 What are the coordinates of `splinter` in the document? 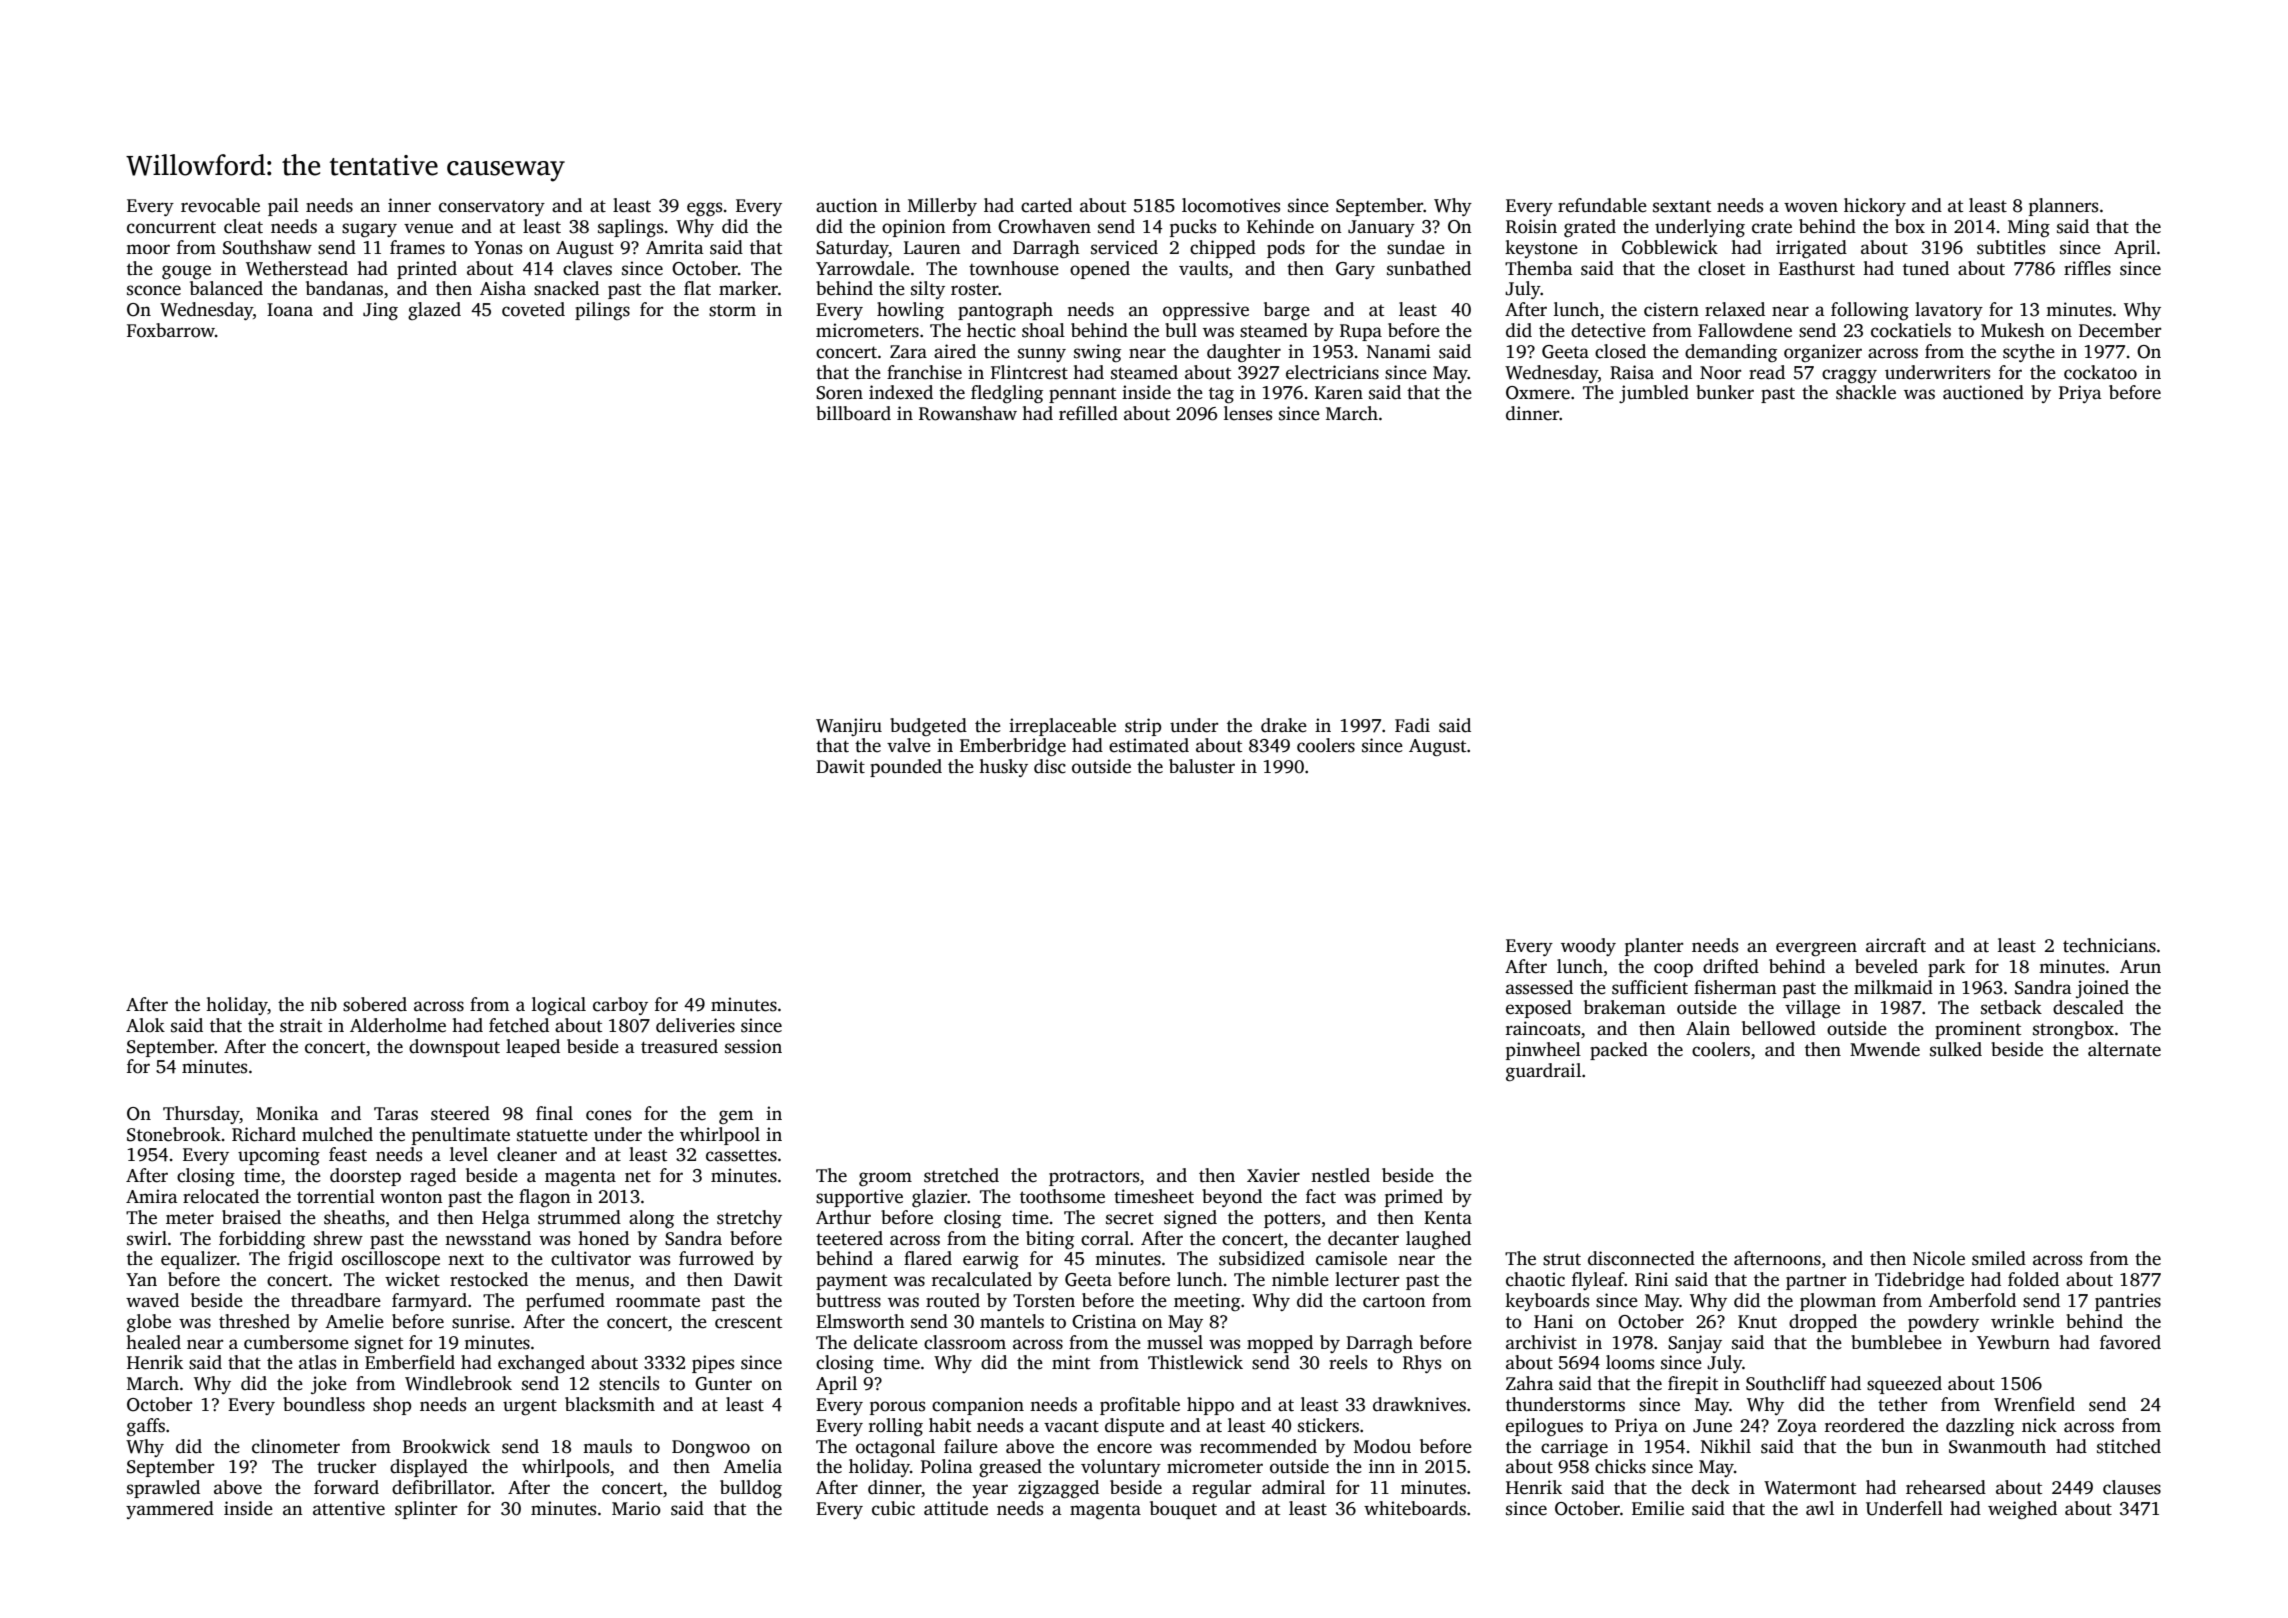 It's located at (426, 1510).
